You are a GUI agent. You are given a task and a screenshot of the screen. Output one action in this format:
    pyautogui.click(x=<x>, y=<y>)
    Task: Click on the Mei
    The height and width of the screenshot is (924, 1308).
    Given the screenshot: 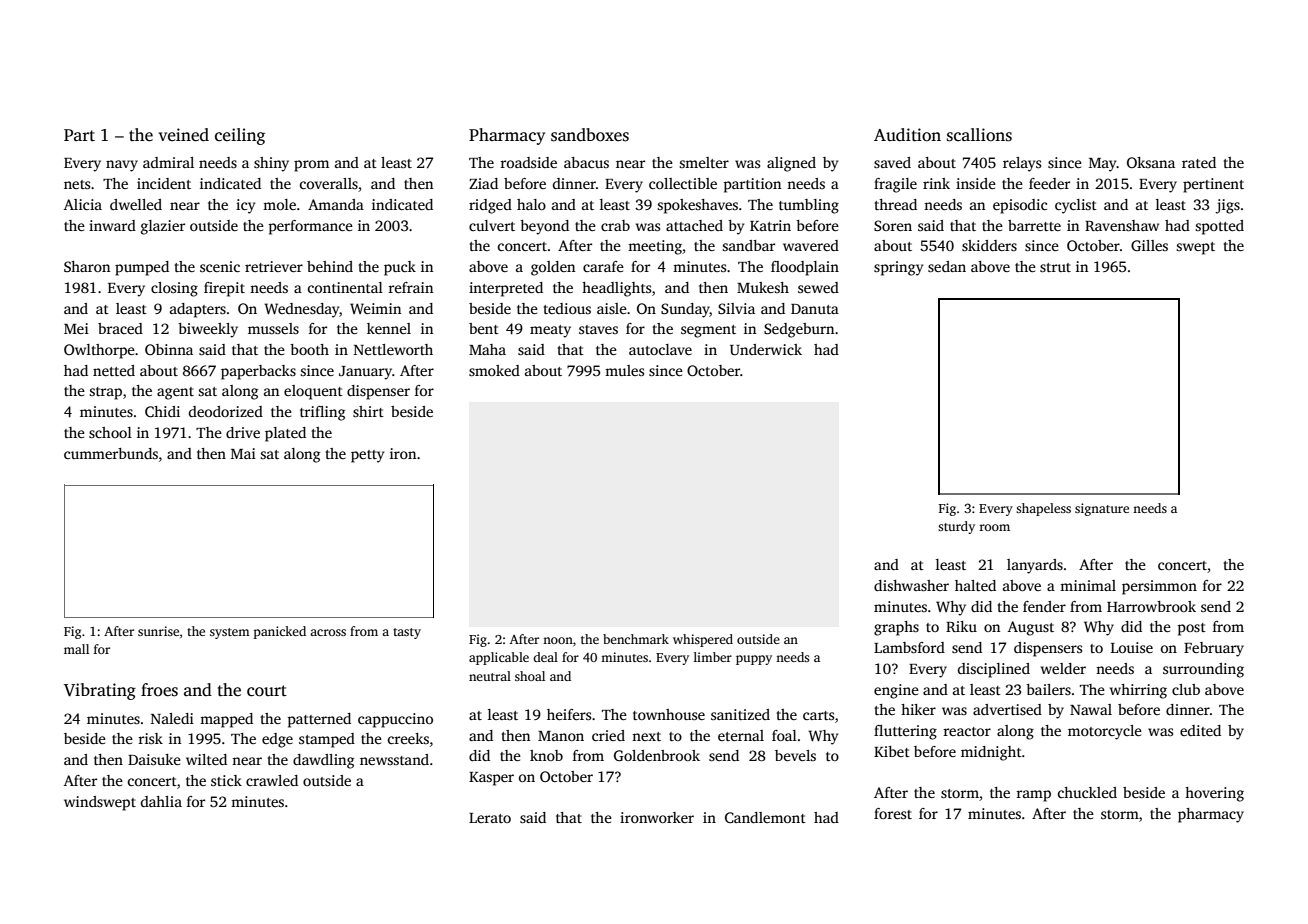 What is the action you would take?
    pyautogui.click(x=76, y=328)
